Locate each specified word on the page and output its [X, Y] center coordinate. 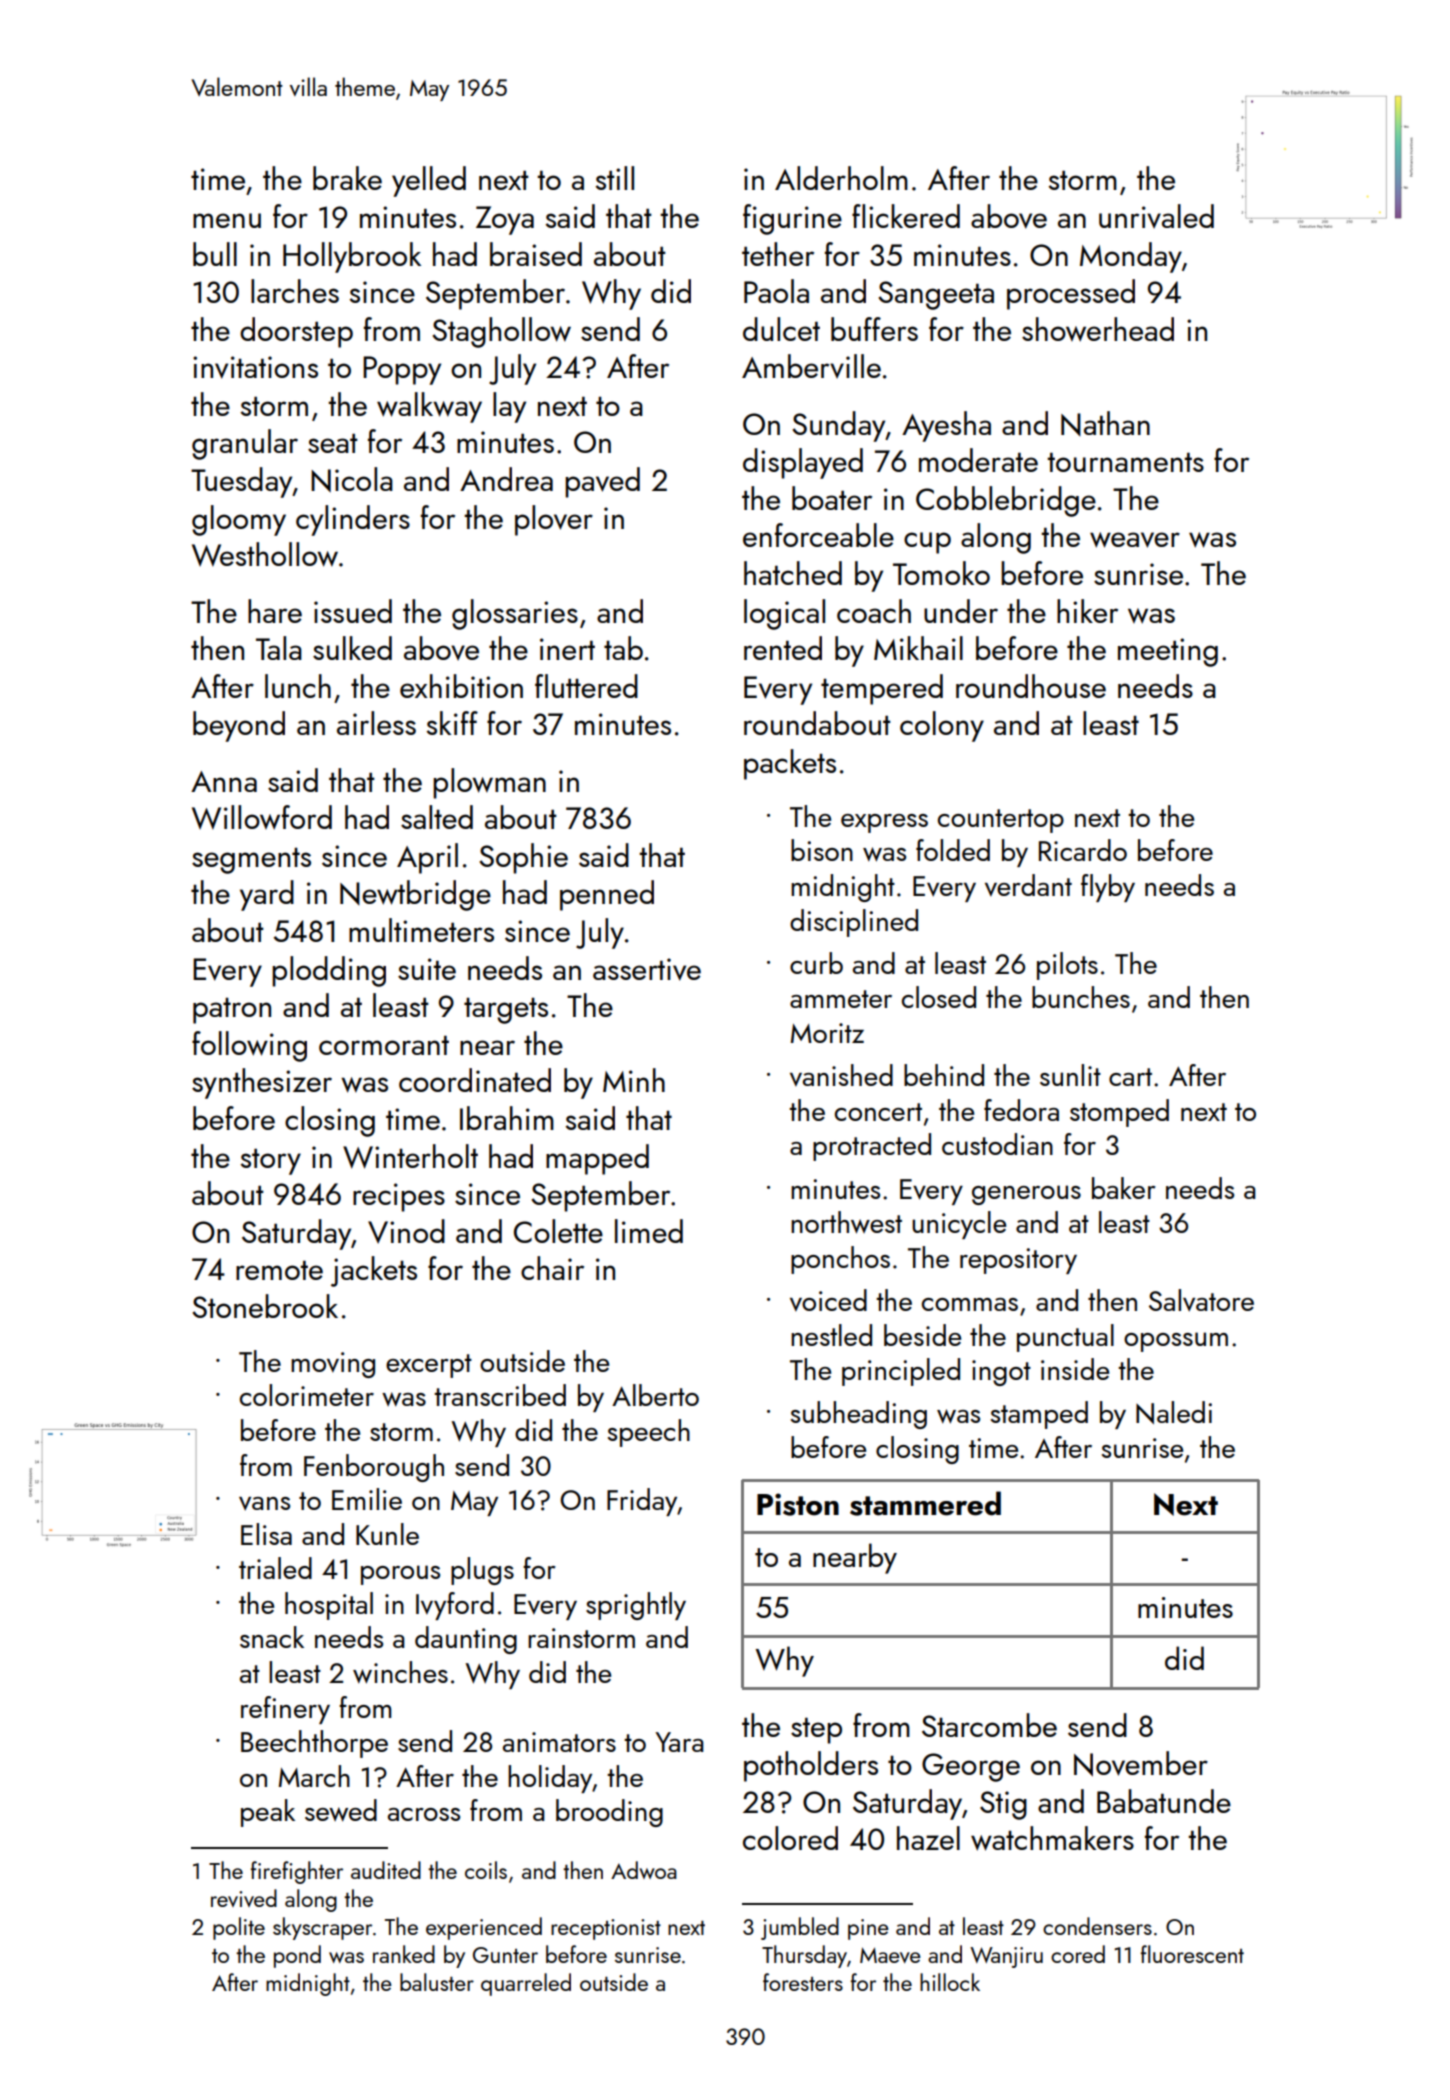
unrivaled [1156, 216]
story [270, 1161]
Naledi [1174, 1412]
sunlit [1070, 1075]
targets [506, 1011]
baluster [437, 1982]
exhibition [461, 686]
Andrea [506, 479]
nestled [831, 1335]
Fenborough [374, 1468]
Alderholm [841, 178]
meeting [1168, 652]
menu [227, 220]
